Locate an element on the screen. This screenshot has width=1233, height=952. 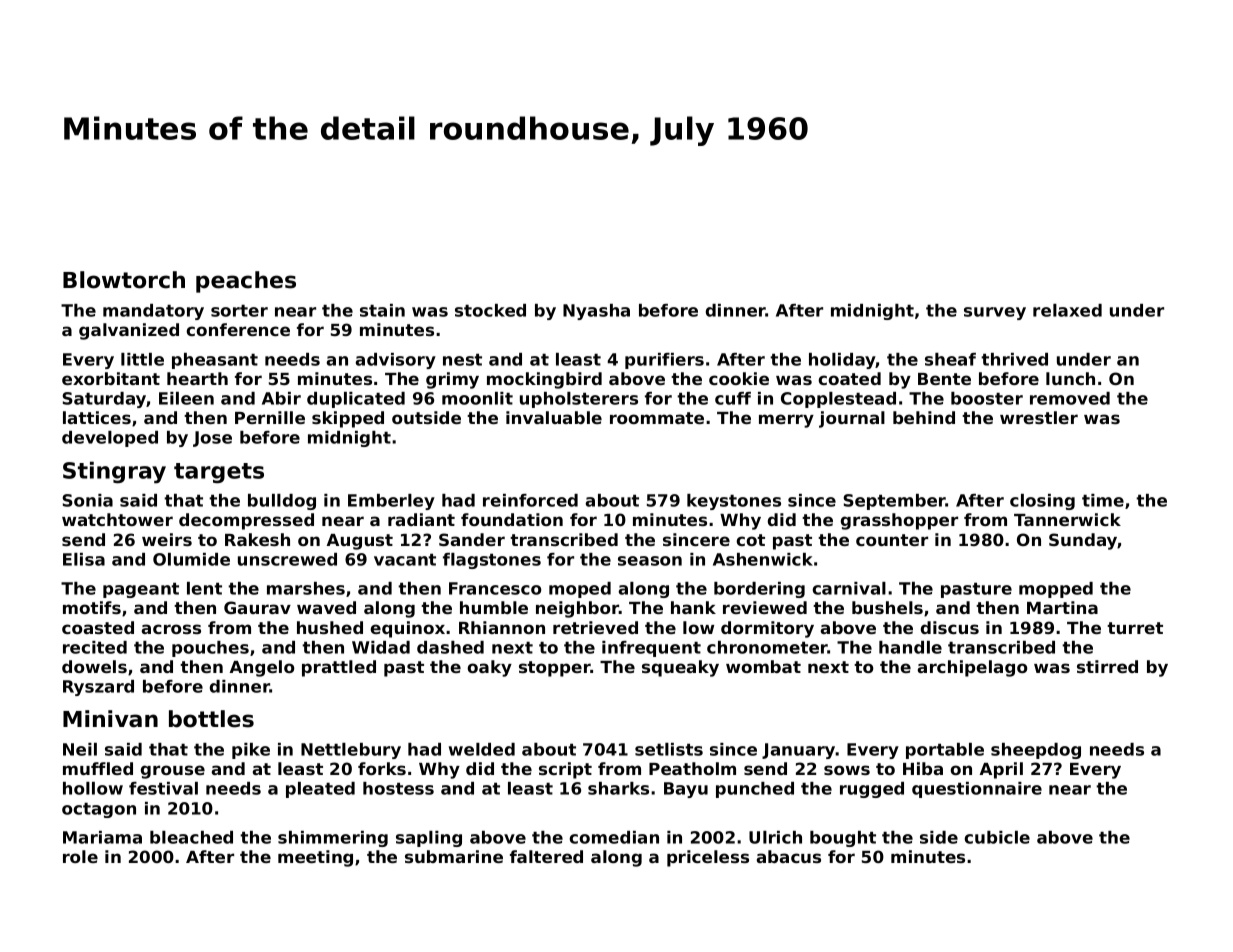
Nyasha is located at coordinates (596, 312).
